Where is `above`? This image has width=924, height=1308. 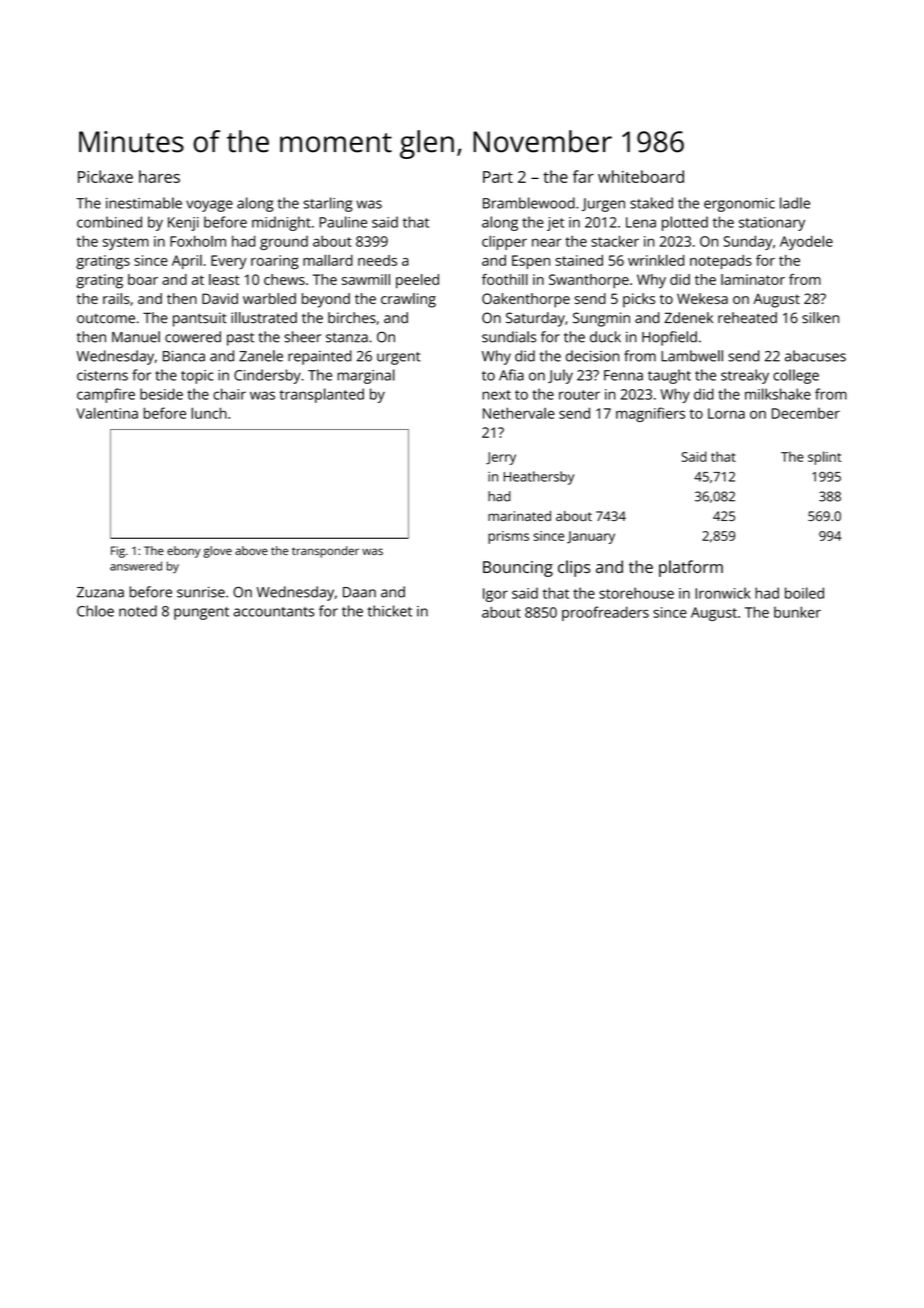
above is located at coordinates (251, 550).
